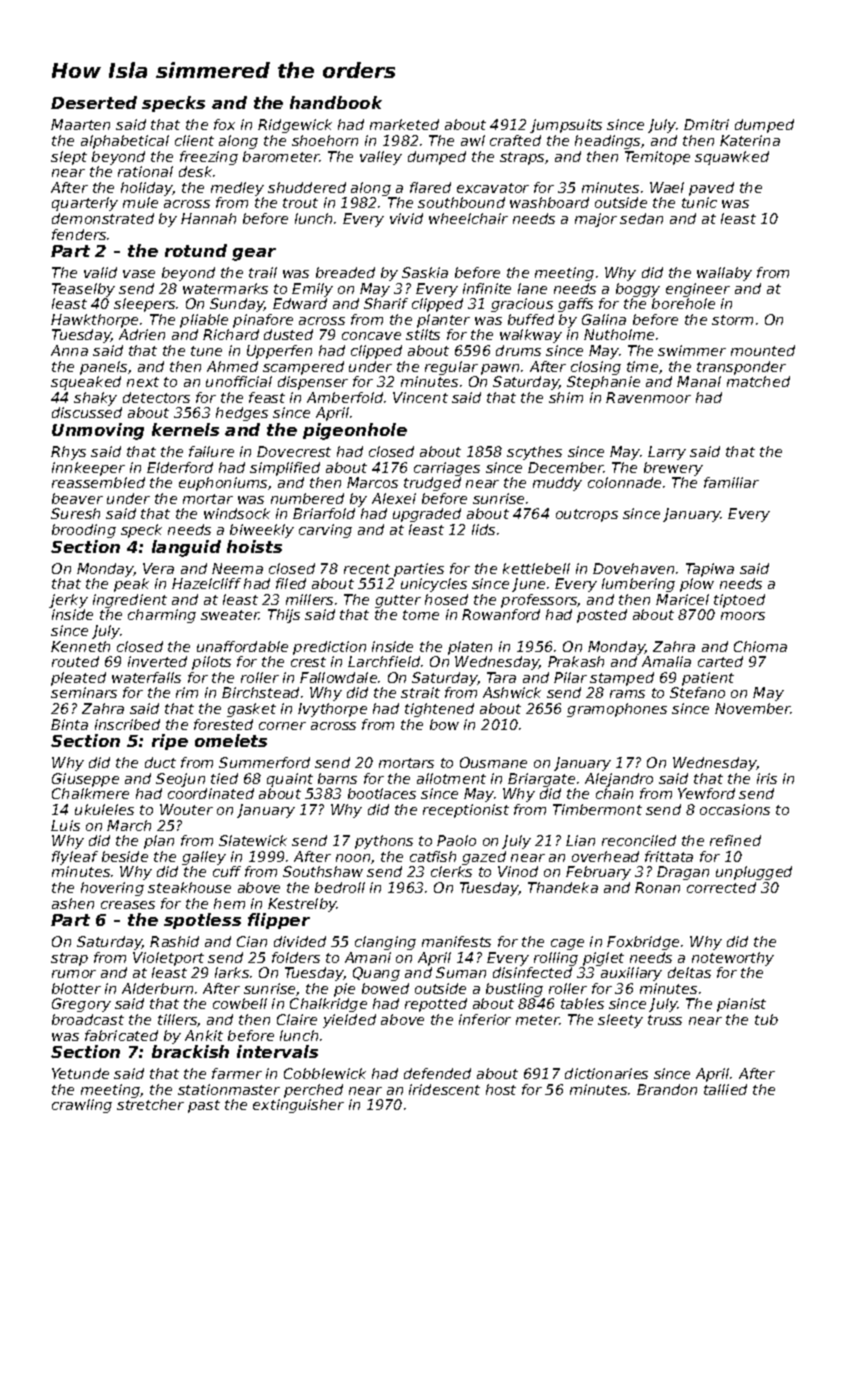  What do you see at coordinates (307, 187) in the screenshot?
I see `shuddered` at bounding box center [307, 187].
